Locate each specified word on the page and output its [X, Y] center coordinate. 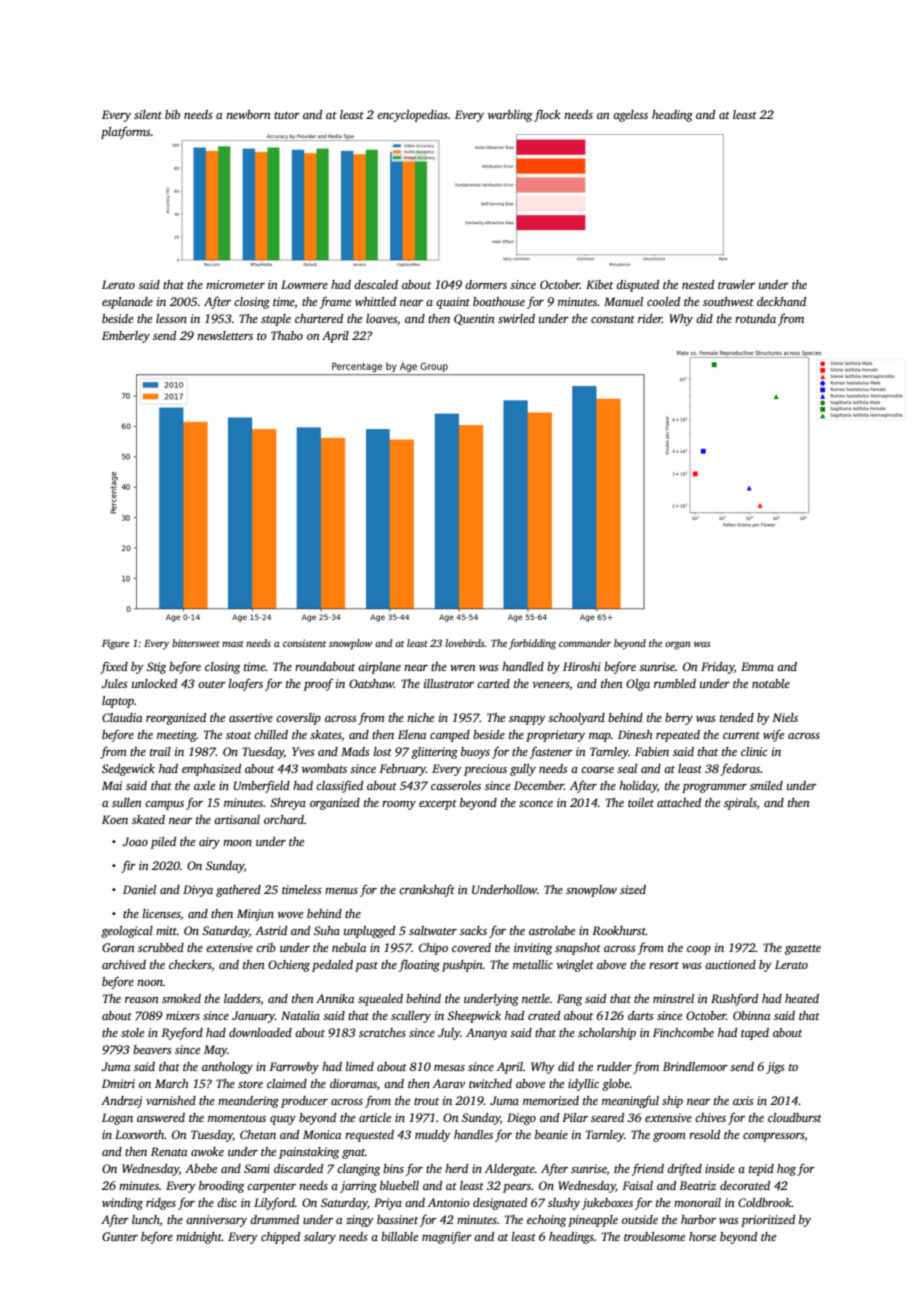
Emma [757, 666]
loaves [381, 318]
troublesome [654, 1236]
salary [320, 1238]
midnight [199, 1238]
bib [172, 114]
